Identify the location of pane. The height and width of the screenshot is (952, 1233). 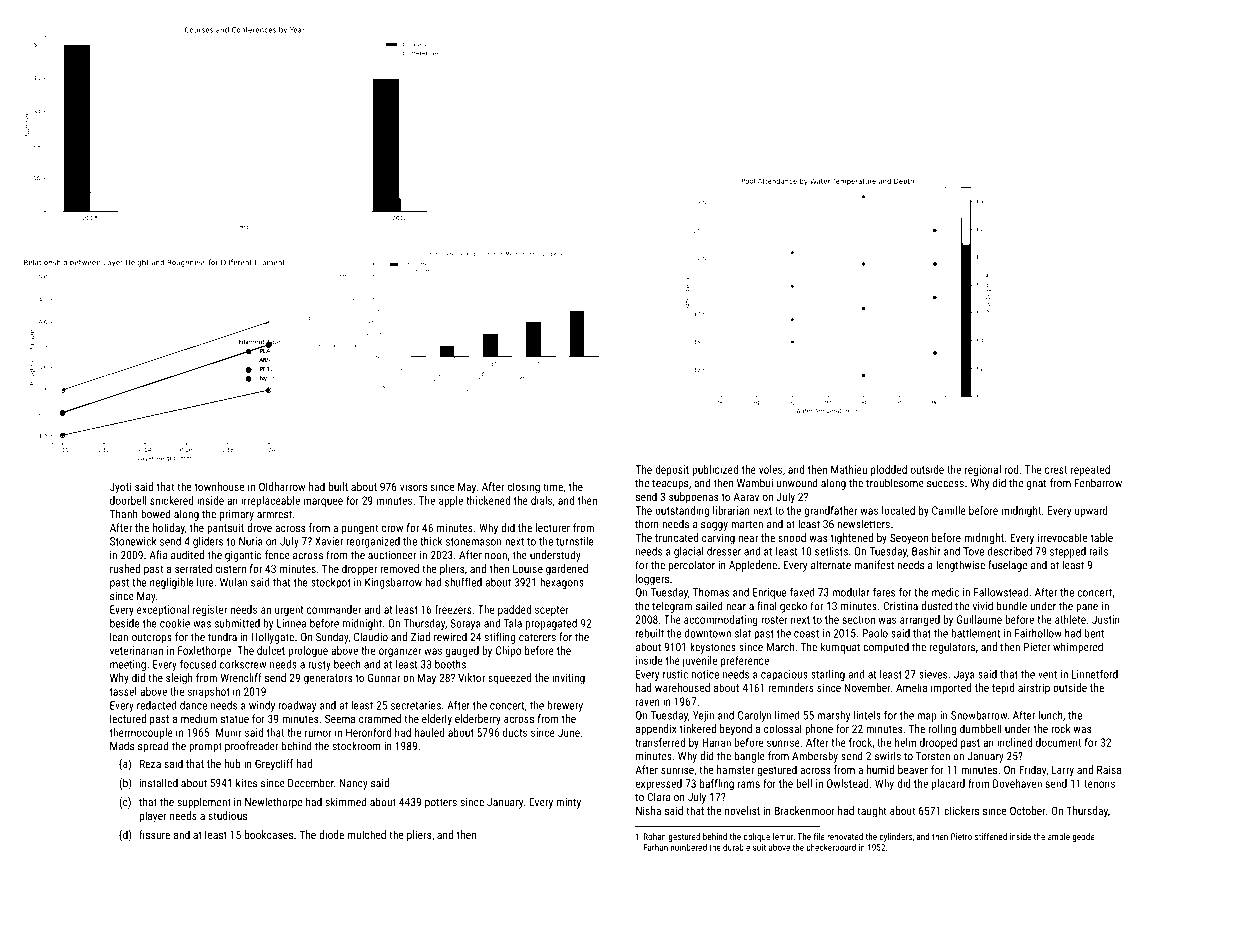
(1087, 608).
